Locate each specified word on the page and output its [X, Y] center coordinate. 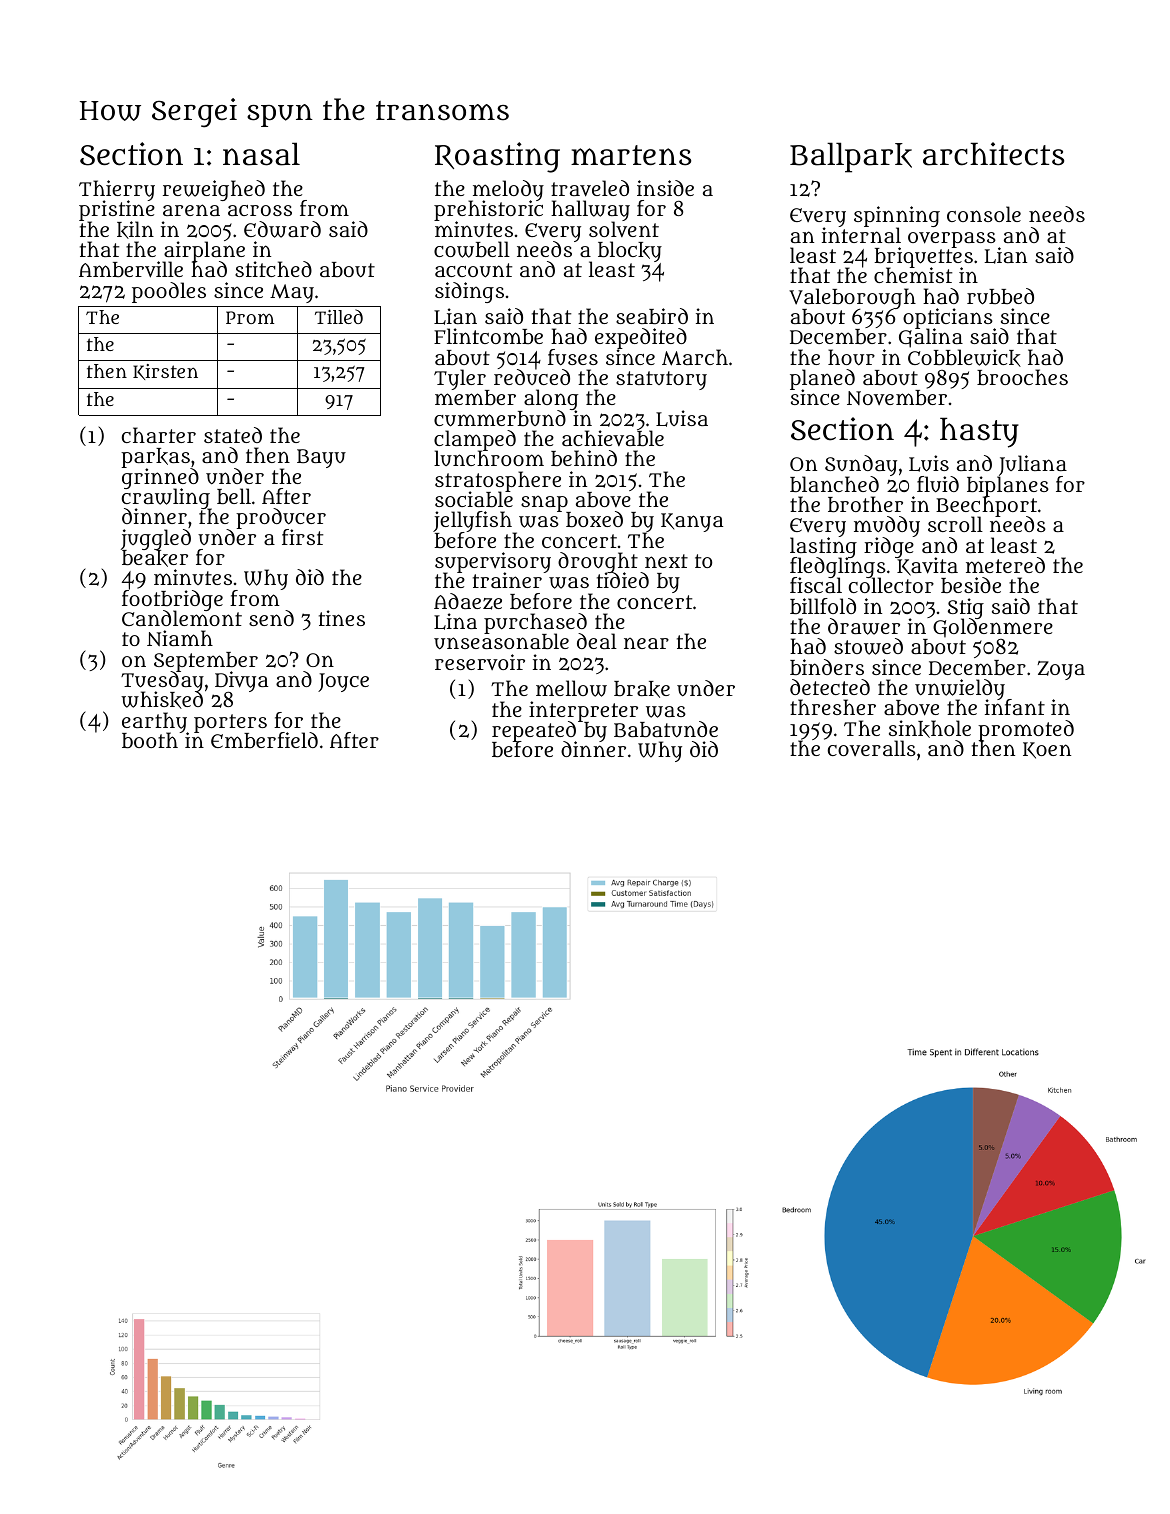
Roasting [497, 157]
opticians [949, 319]
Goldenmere [993, 628]
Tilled [339, 316]
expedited [641, 339]
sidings [469, 292]
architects [993, 154]
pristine [117, 211]
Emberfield [264, 740]
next [666, 561]
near [646, 643]
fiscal [816, 585]
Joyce [343, 682]
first [302, 537]
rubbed [1000, 296]
